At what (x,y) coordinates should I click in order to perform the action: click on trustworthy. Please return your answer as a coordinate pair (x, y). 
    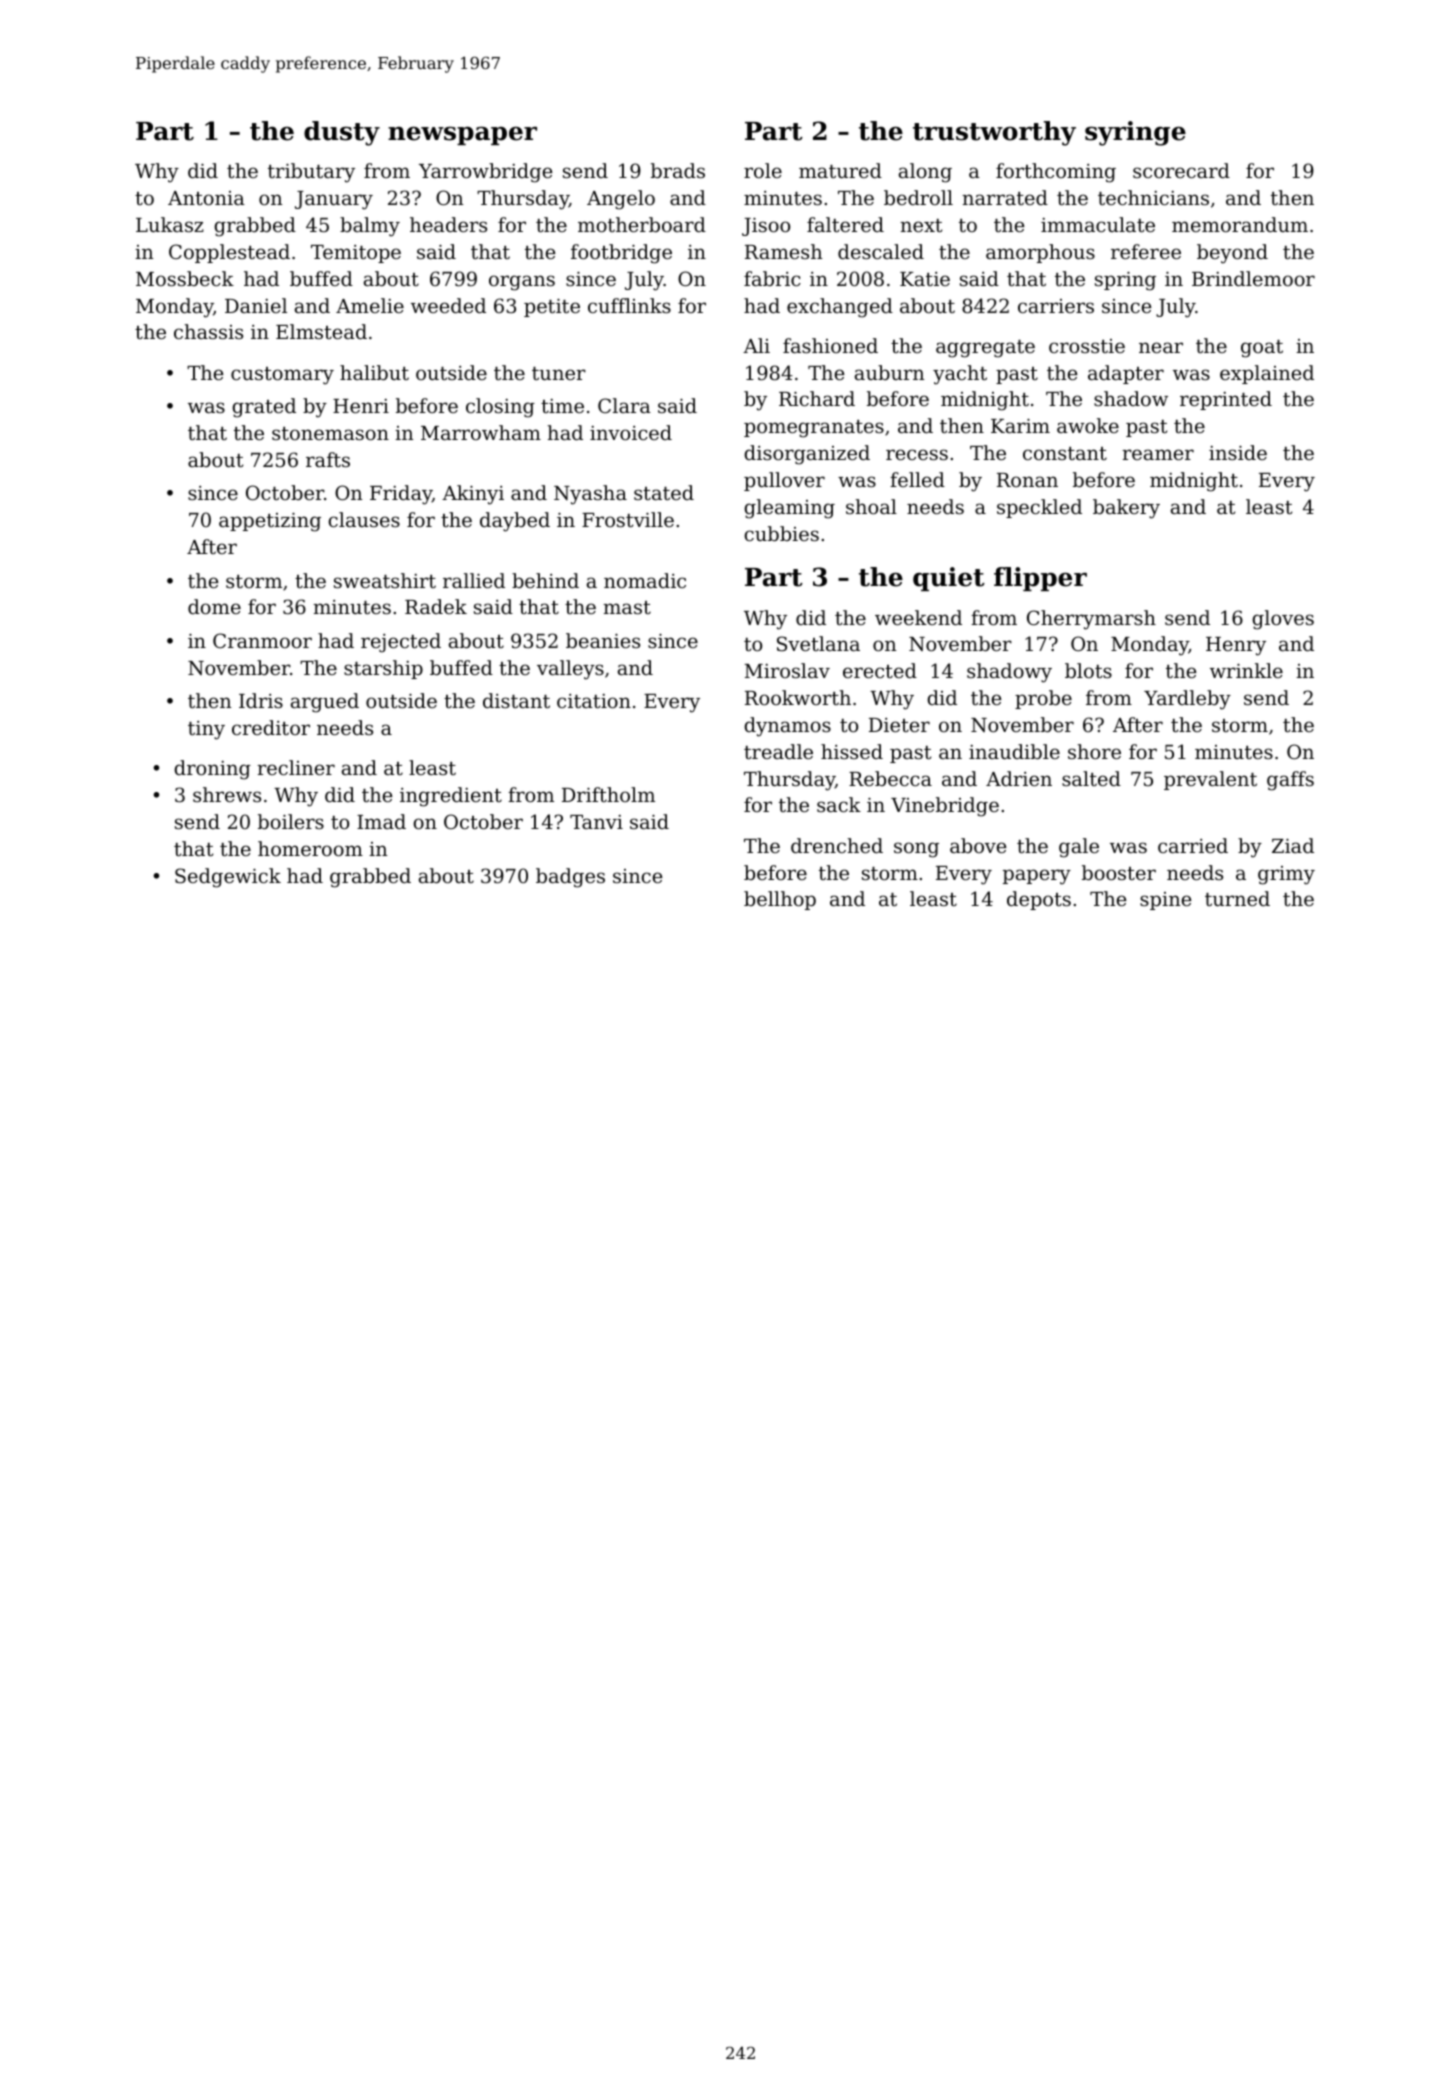
    Looking at the image, I should click on (994, 133).
